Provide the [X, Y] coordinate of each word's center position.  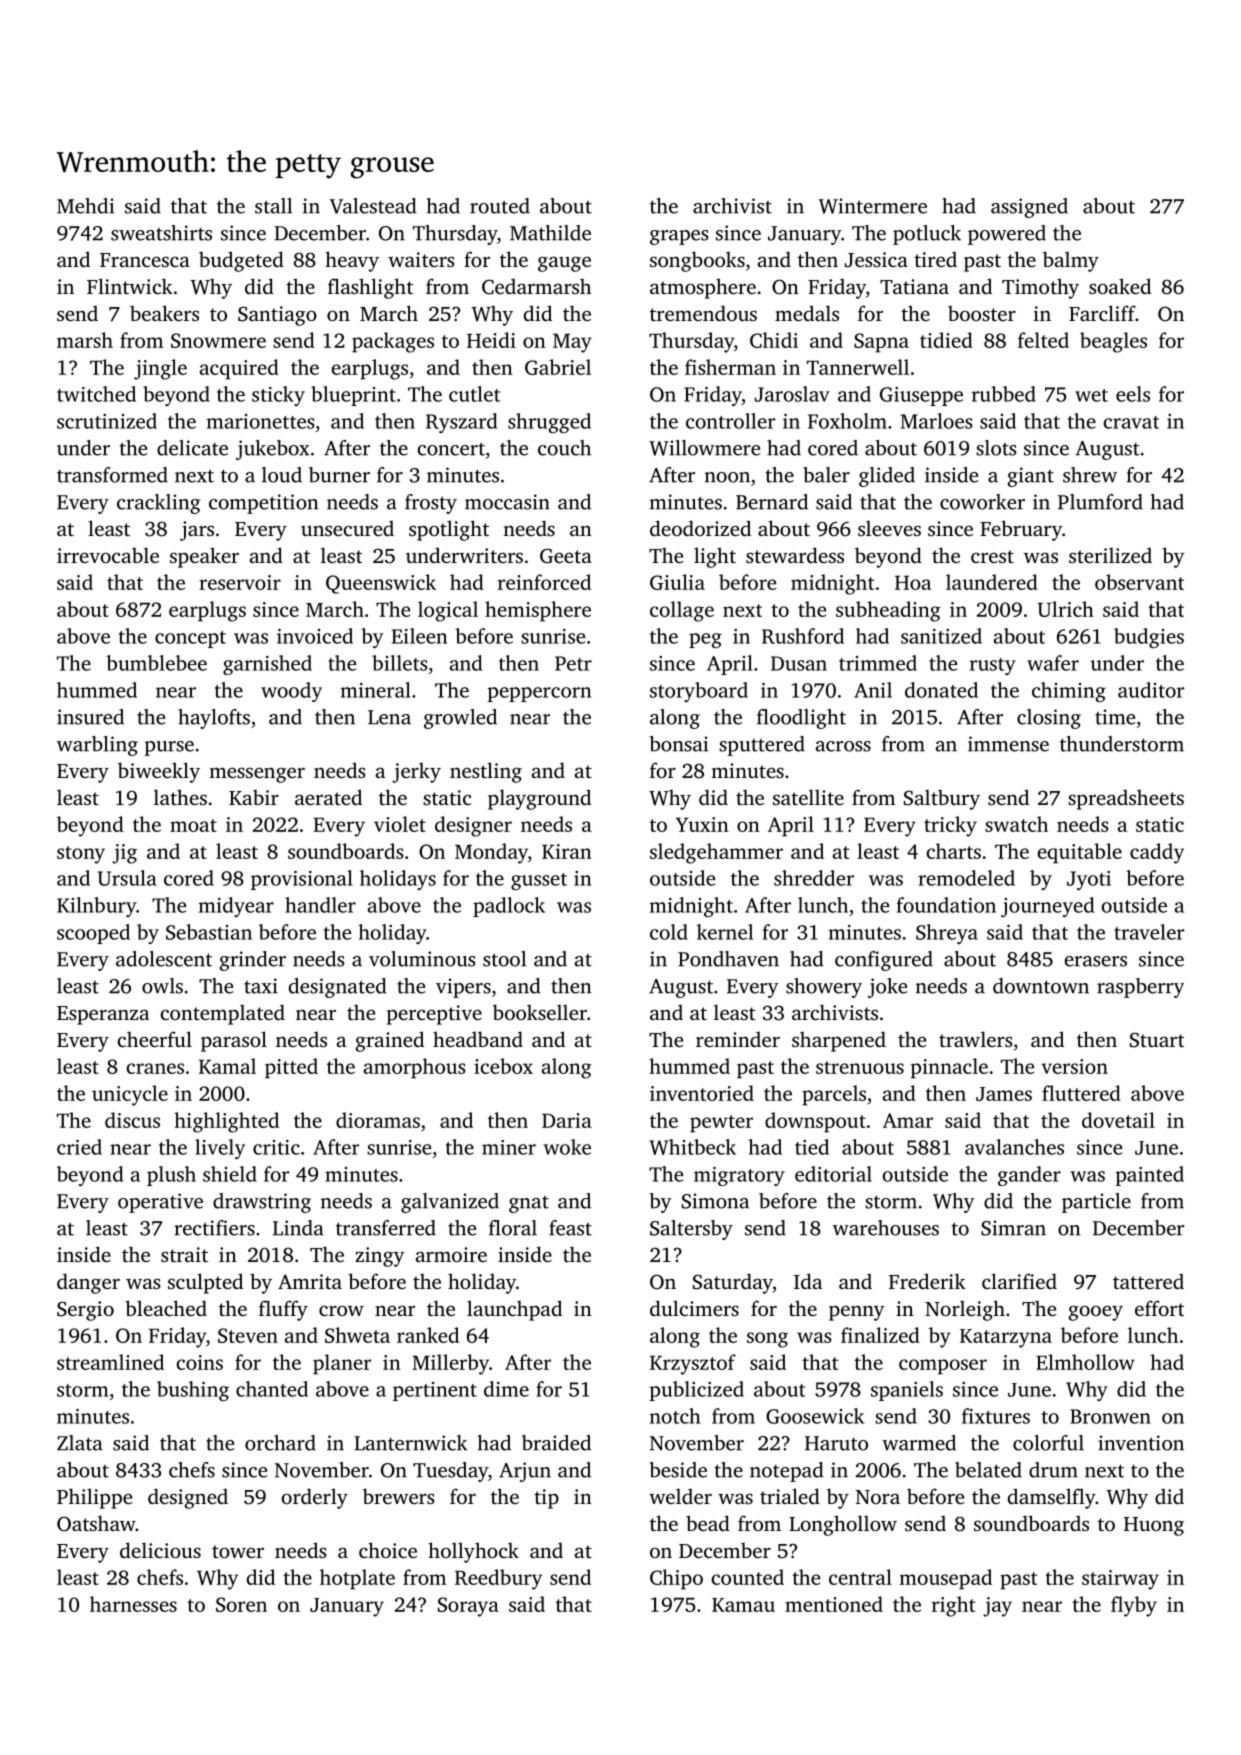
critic [276, 1147]
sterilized [1110, 555]
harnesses [133, 1604]
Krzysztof [693, 1364]
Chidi [774, 340]
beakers [164, 313]
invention [1141, 1443]
